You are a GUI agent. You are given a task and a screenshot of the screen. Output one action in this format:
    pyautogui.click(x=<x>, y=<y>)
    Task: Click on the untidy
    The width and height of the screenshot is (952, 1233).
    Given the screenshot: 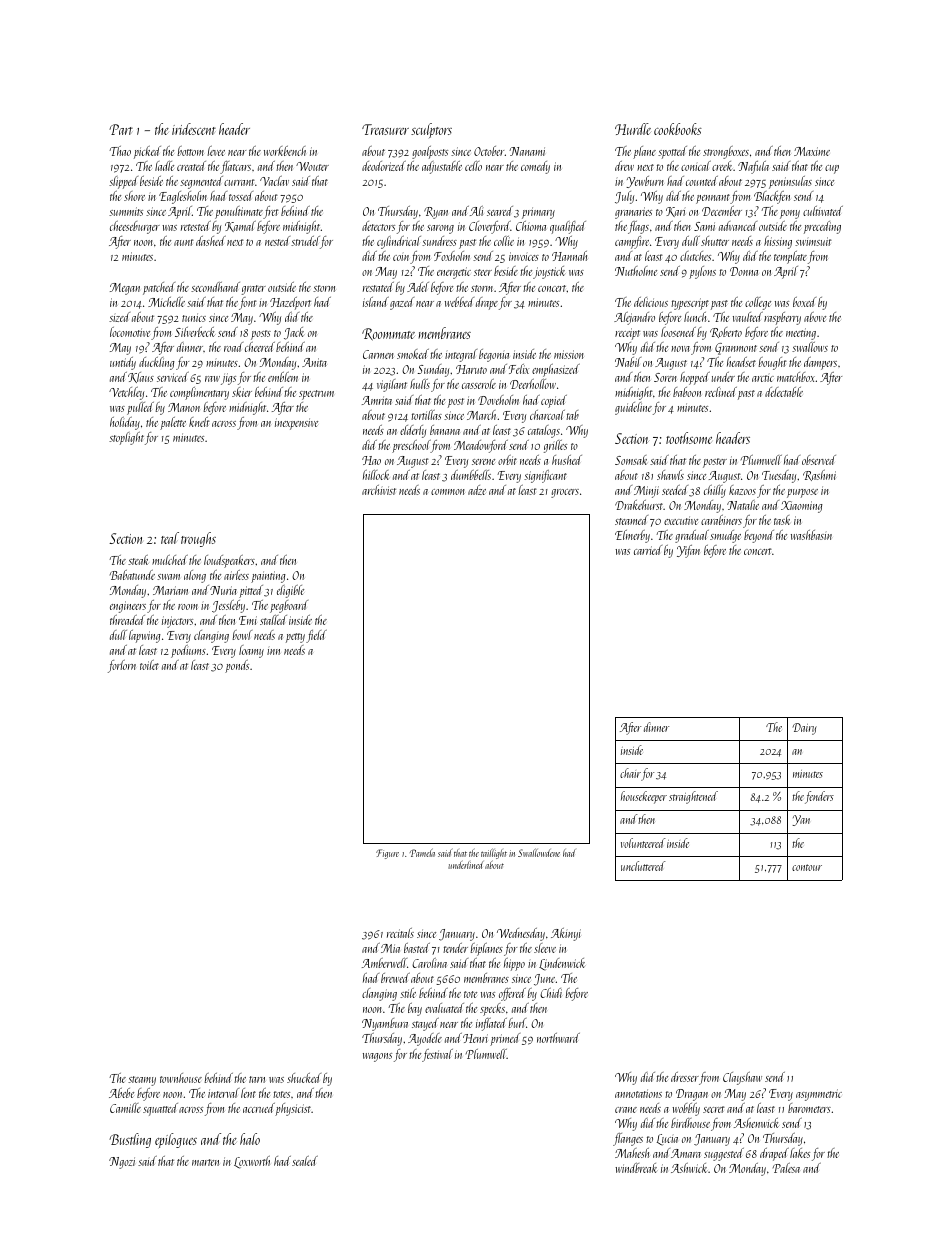 What is the action you would take?
    pyautogui.click(x=123, y=363)
